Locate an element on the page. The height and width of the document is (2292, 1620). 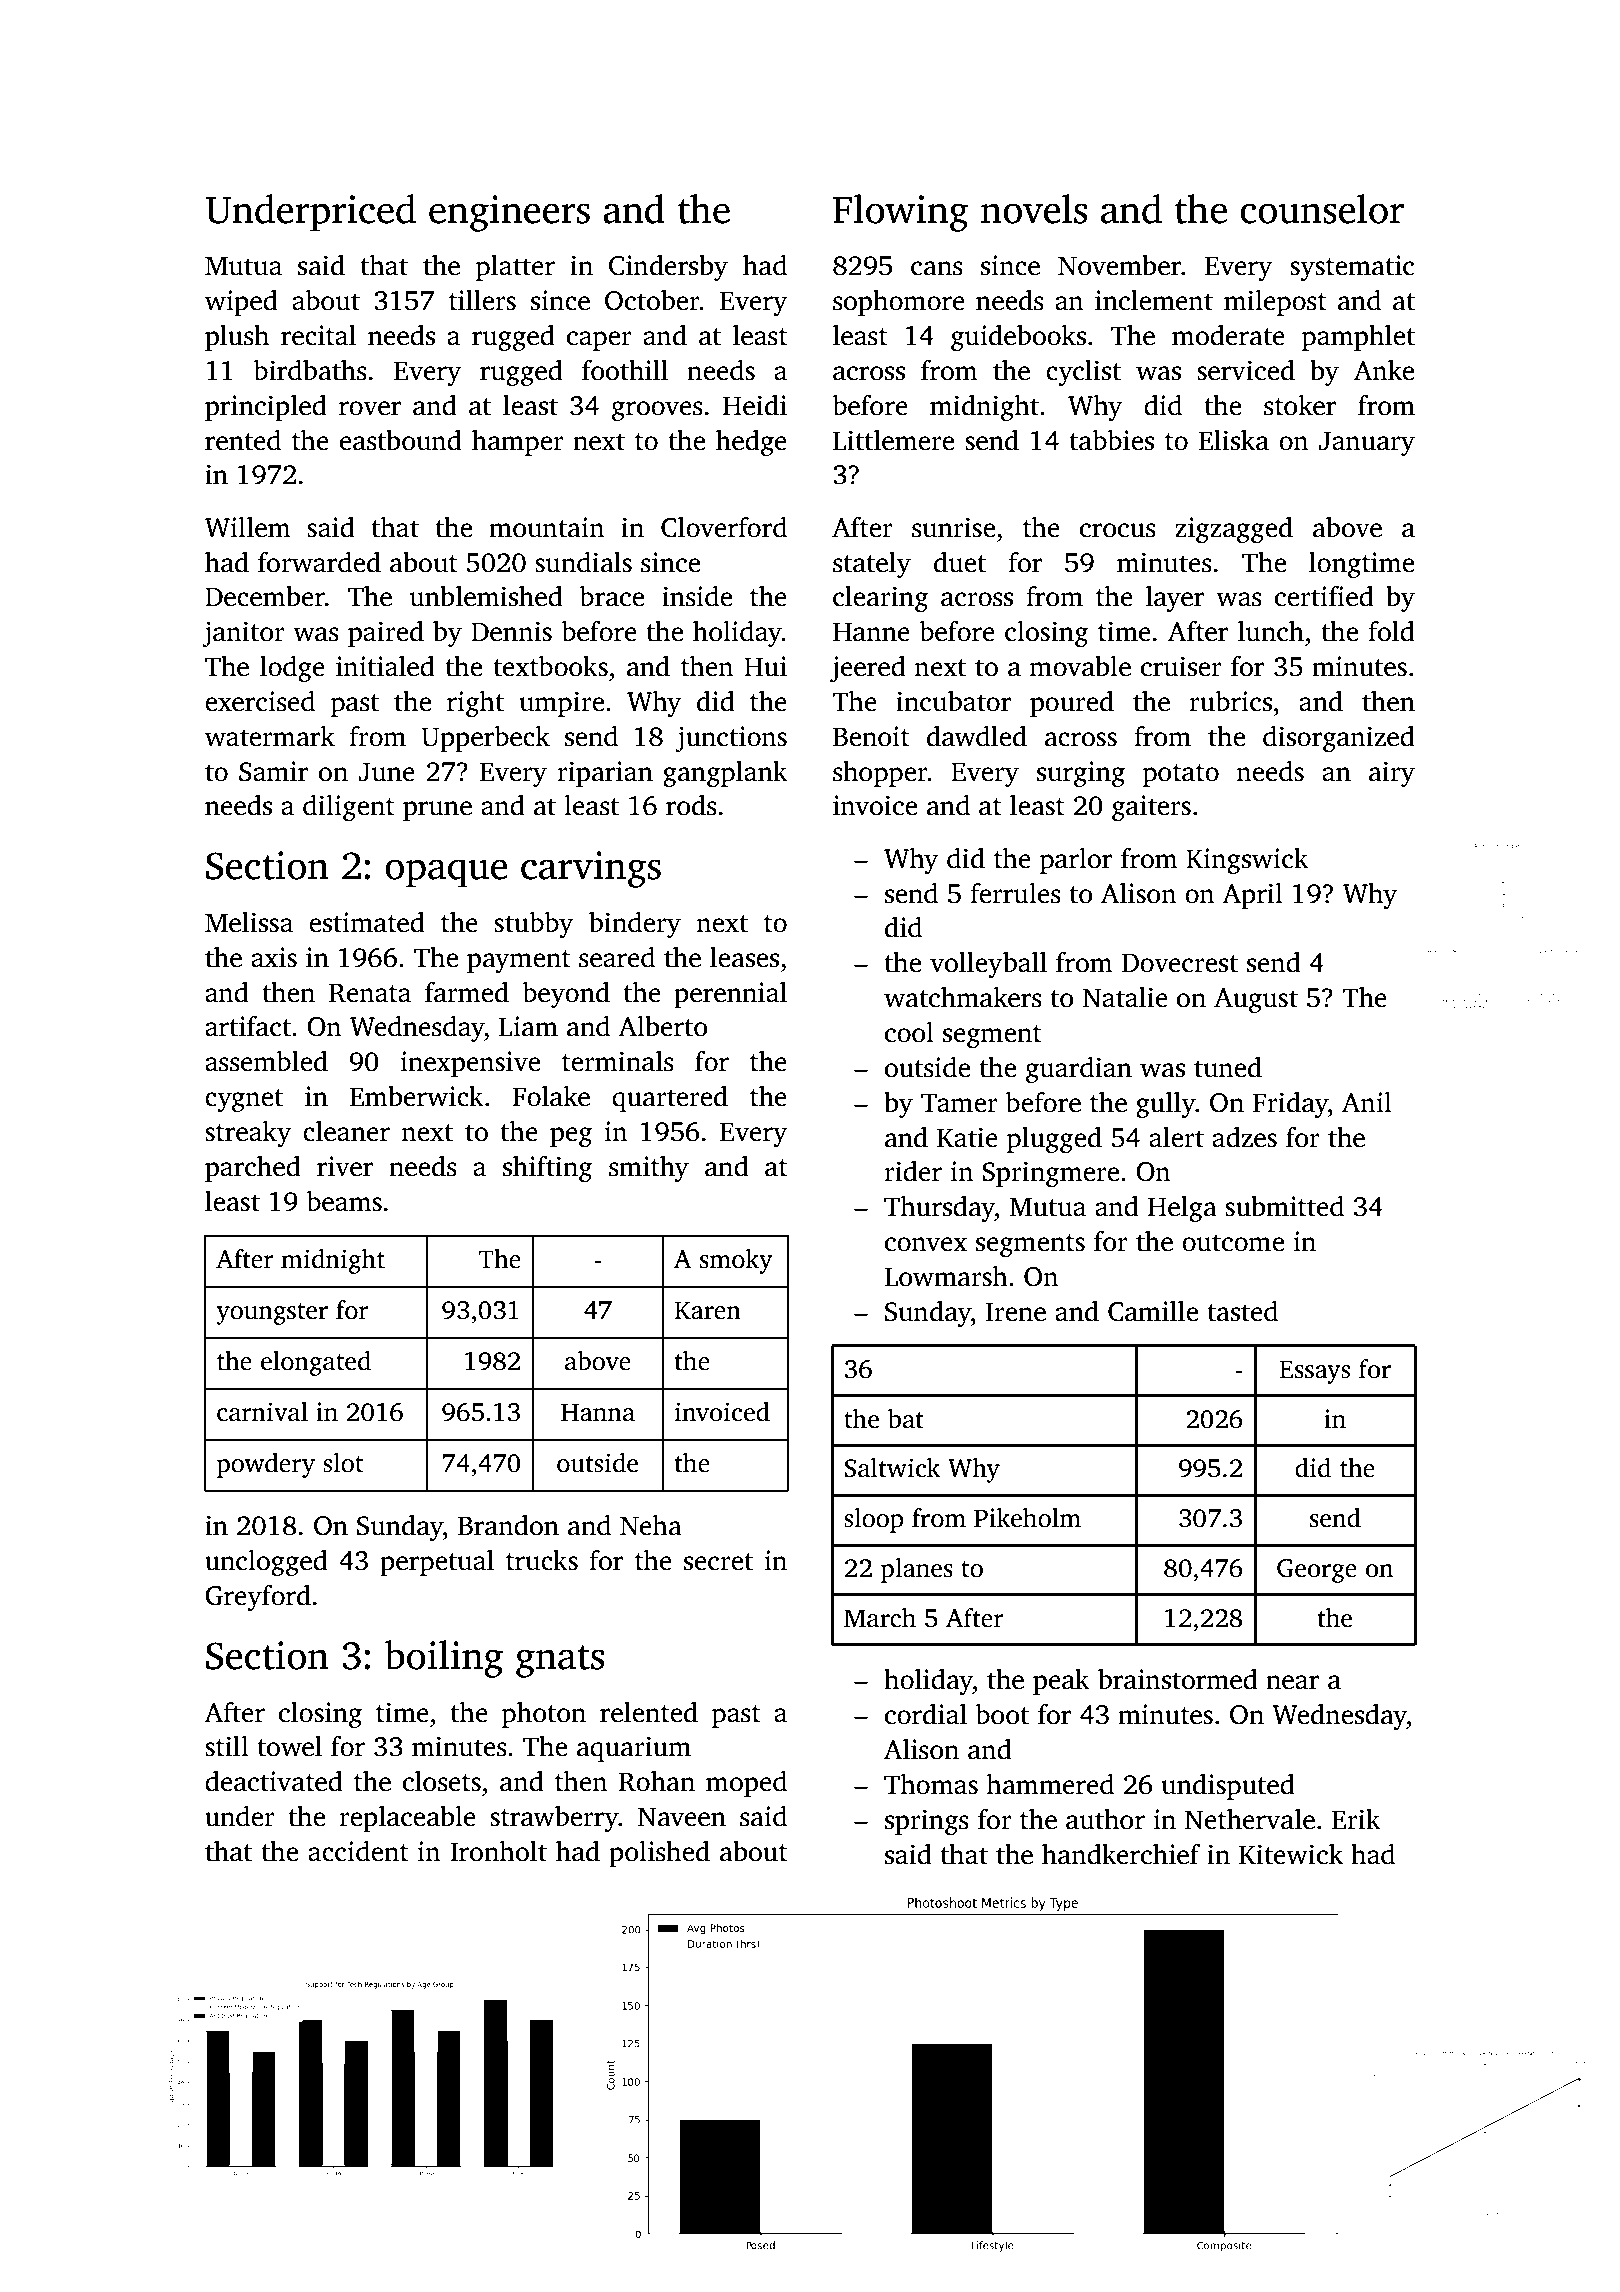
Irene is located at coordinates (1016, 1312).
